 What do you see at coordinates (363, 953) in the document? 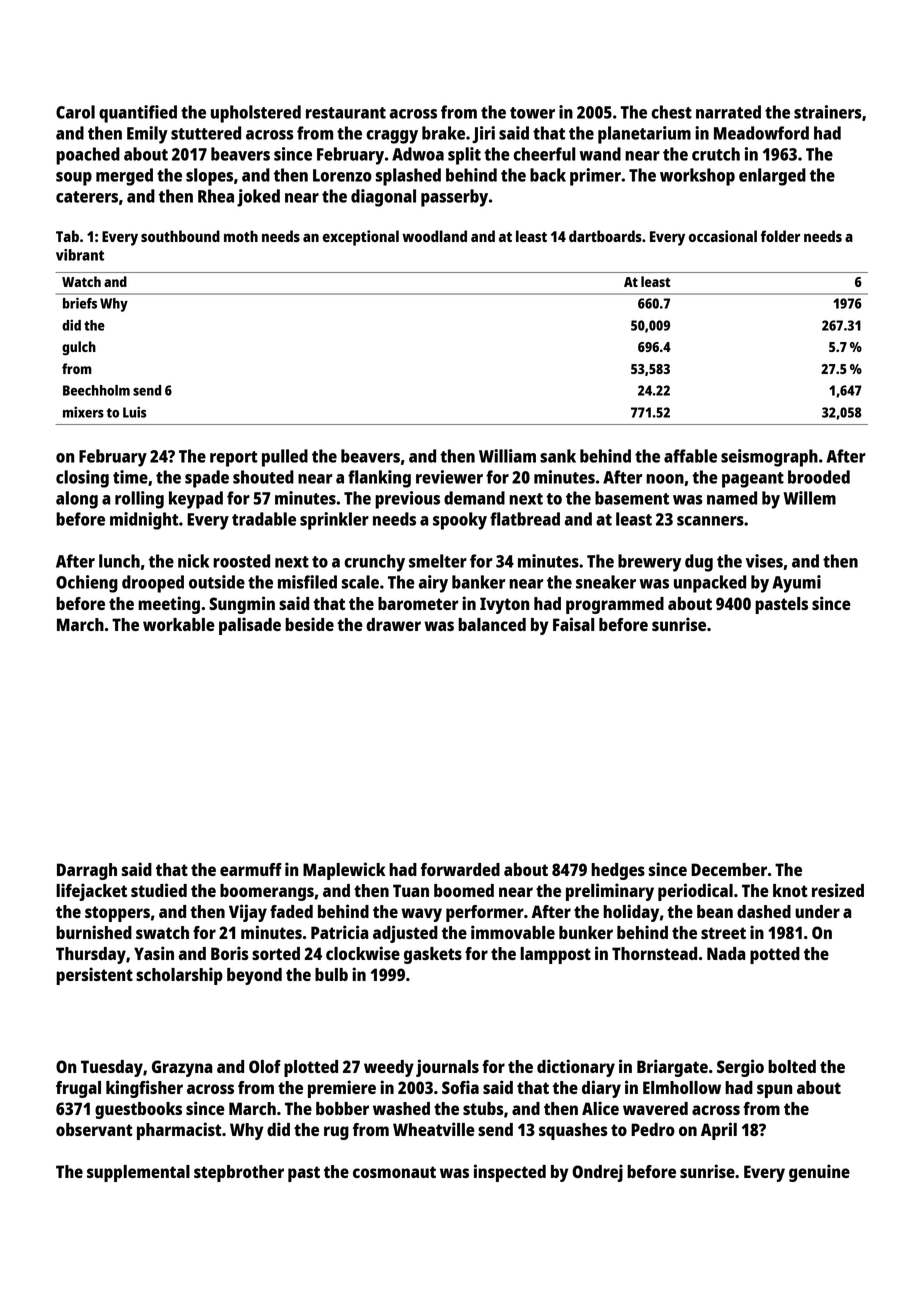
I see `clockwise` at bounding box center [363, 953].
